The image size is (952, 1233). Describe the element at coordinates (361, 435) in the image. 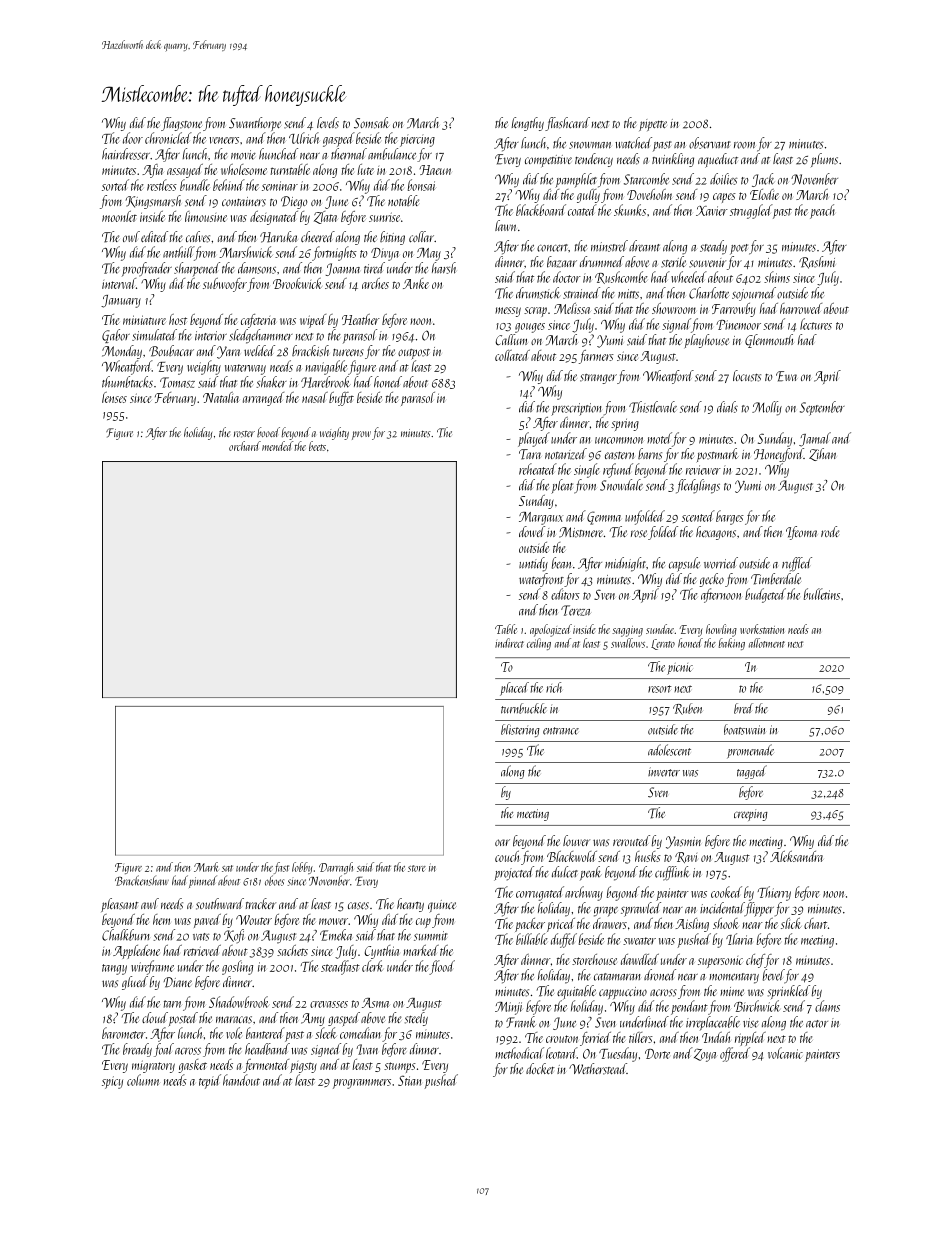

I see `prow` at that location.
